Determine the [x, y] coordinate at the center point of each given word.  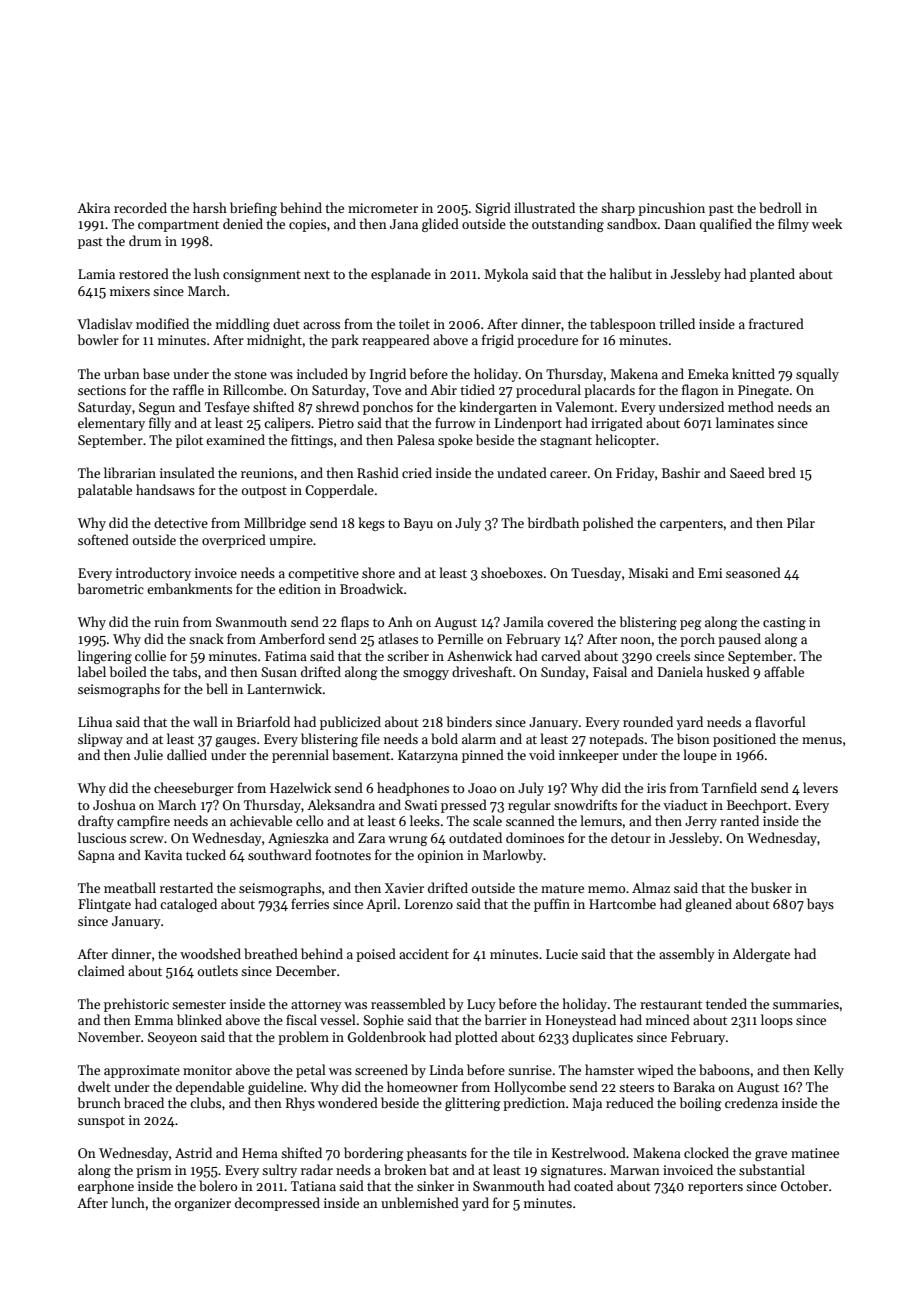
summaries [806, 1004]
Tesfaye [227, 408]
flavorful [780, 721]
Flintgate [104, 905]
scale [487, 820]
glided [440, 225]
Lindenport [528, 424]
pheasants [437, 1154]
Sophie [383, 1021]
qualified [726, 225]
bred [782, 472]
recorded [140, 207]
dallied [187, 754]
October [804, 1185]
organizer [203, 1204]
